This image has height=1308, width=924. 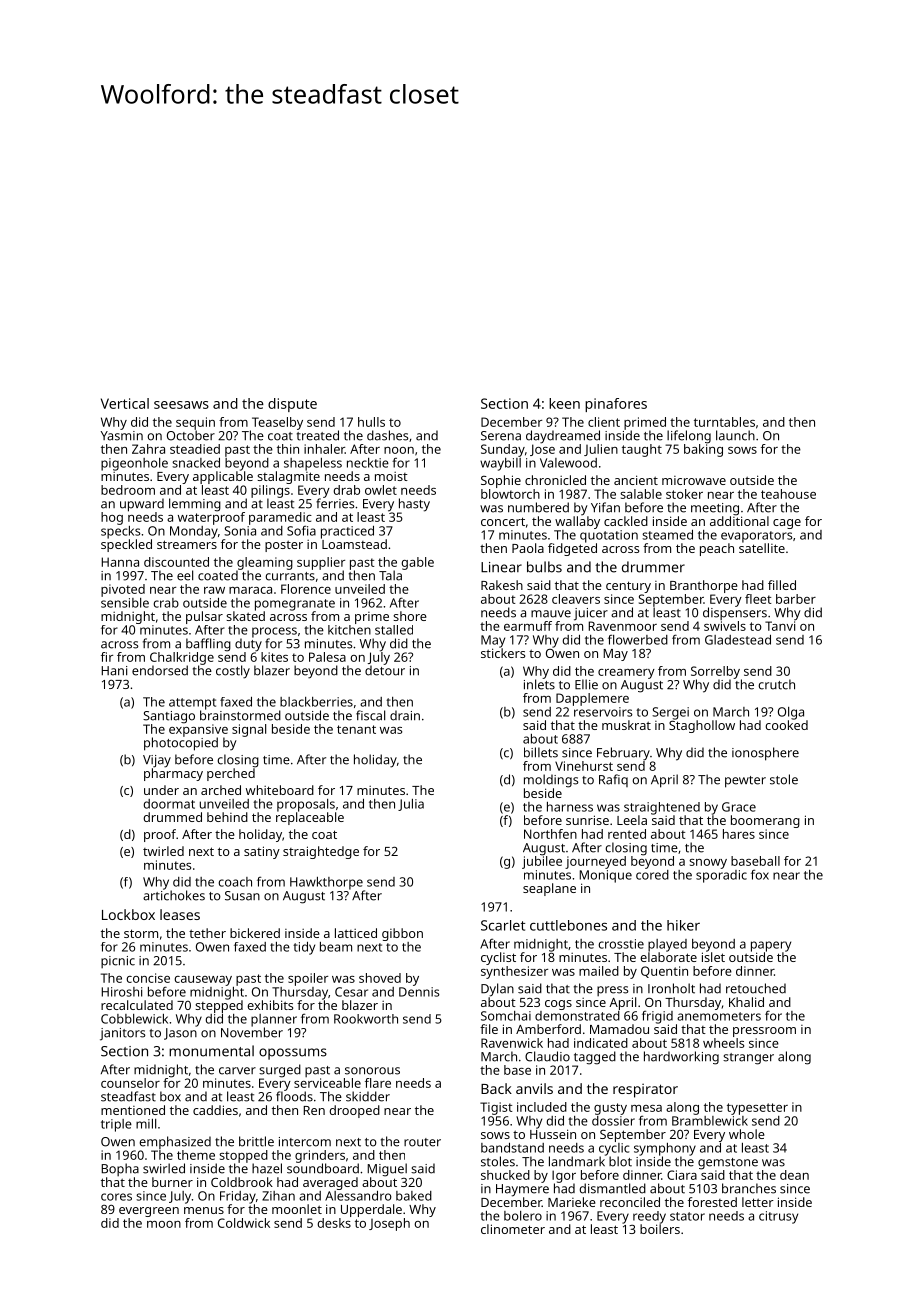 I want to click on emphasized, so click(x=175, y=1142).
